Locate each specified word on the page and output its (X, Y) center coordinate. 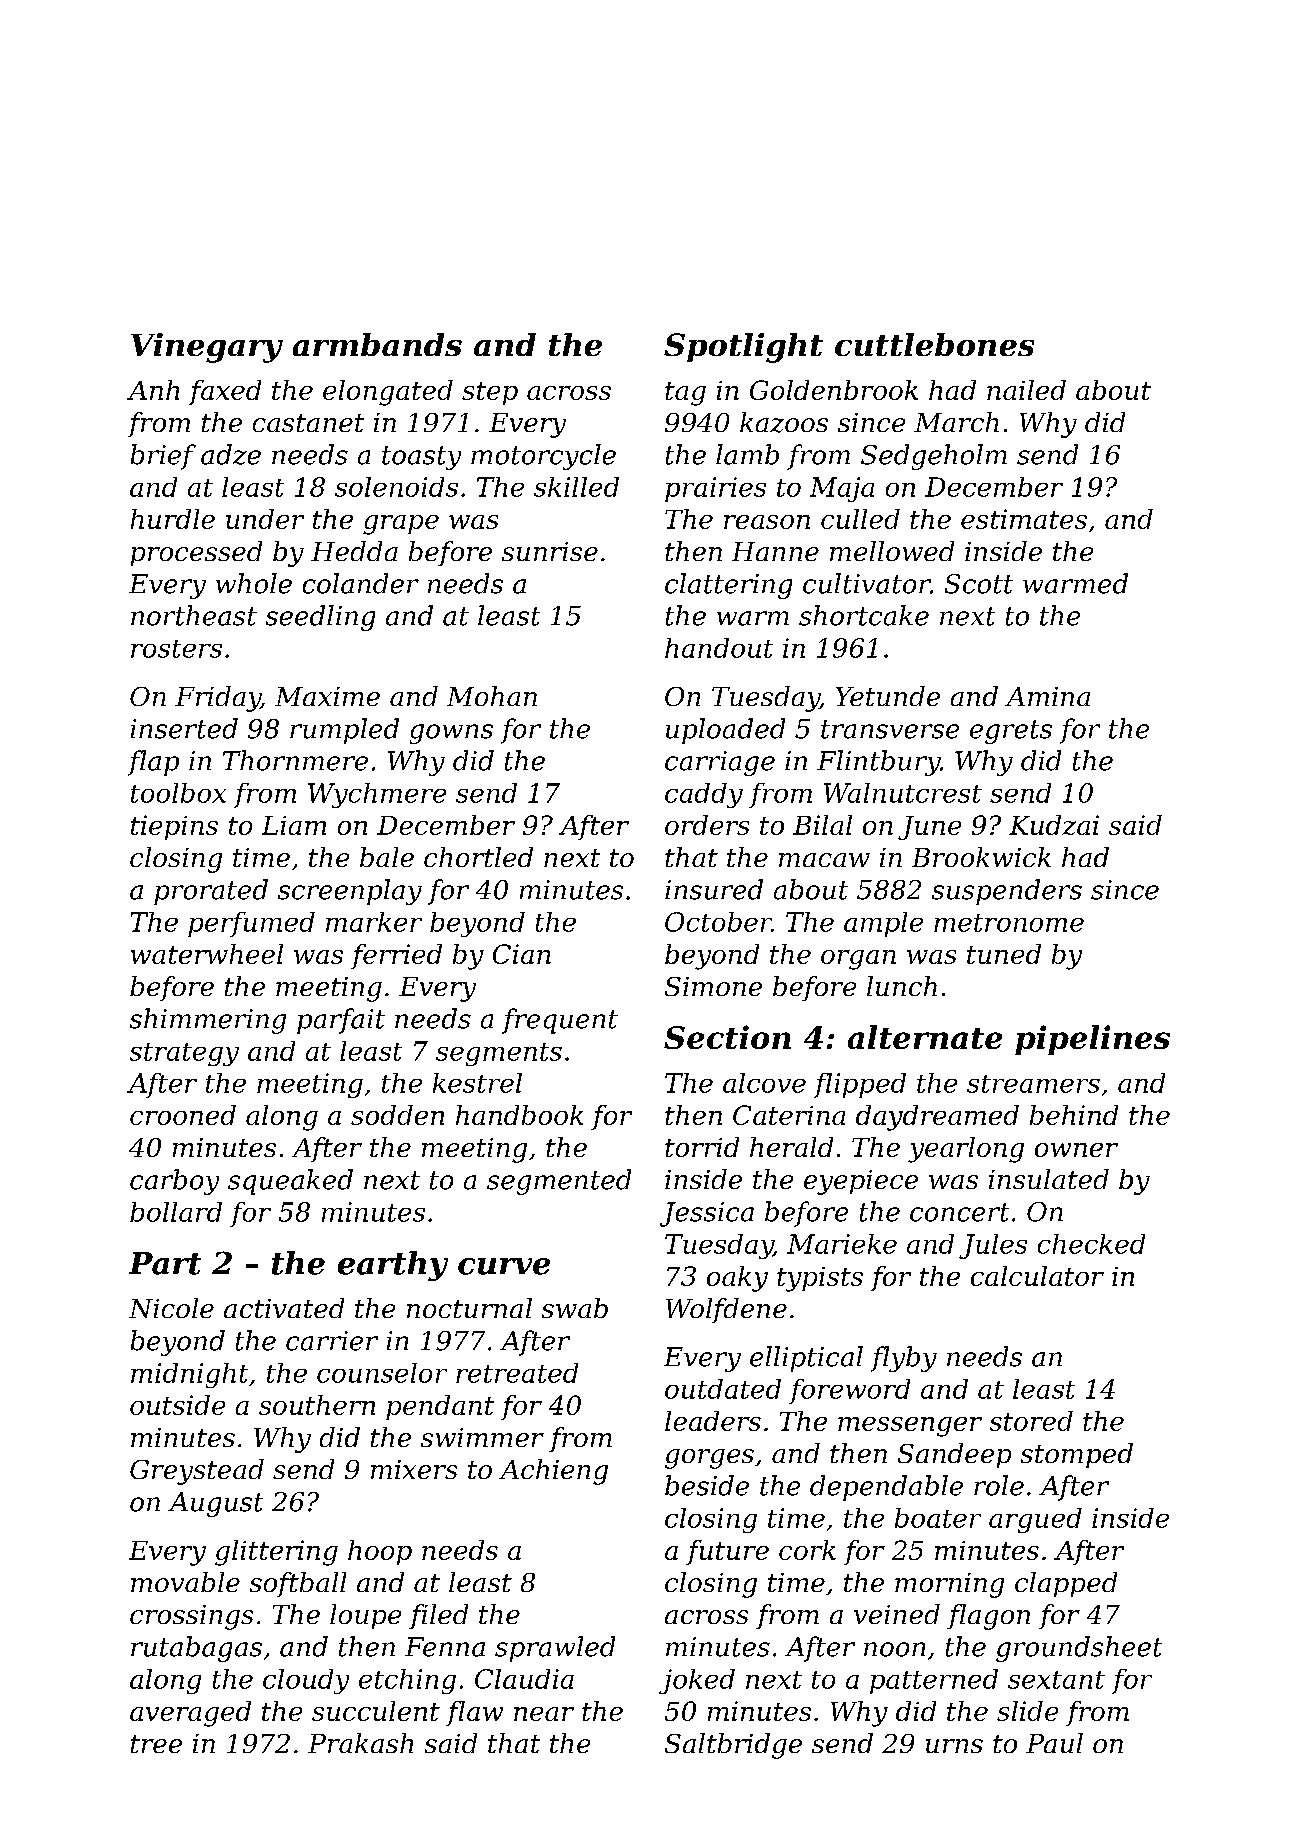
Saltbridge (733, 1746)
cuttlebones (934, 344)
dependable (886, 1488)
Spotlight (743, 348)
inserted (184, 728)
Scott (979, 584)
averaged (190, 1714)
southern (317, 1405)
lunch (902, 986)
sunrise (550, 551)
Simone (713, 986)
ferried (396, 956)
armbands (377, 344)
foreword (849, 1391)
